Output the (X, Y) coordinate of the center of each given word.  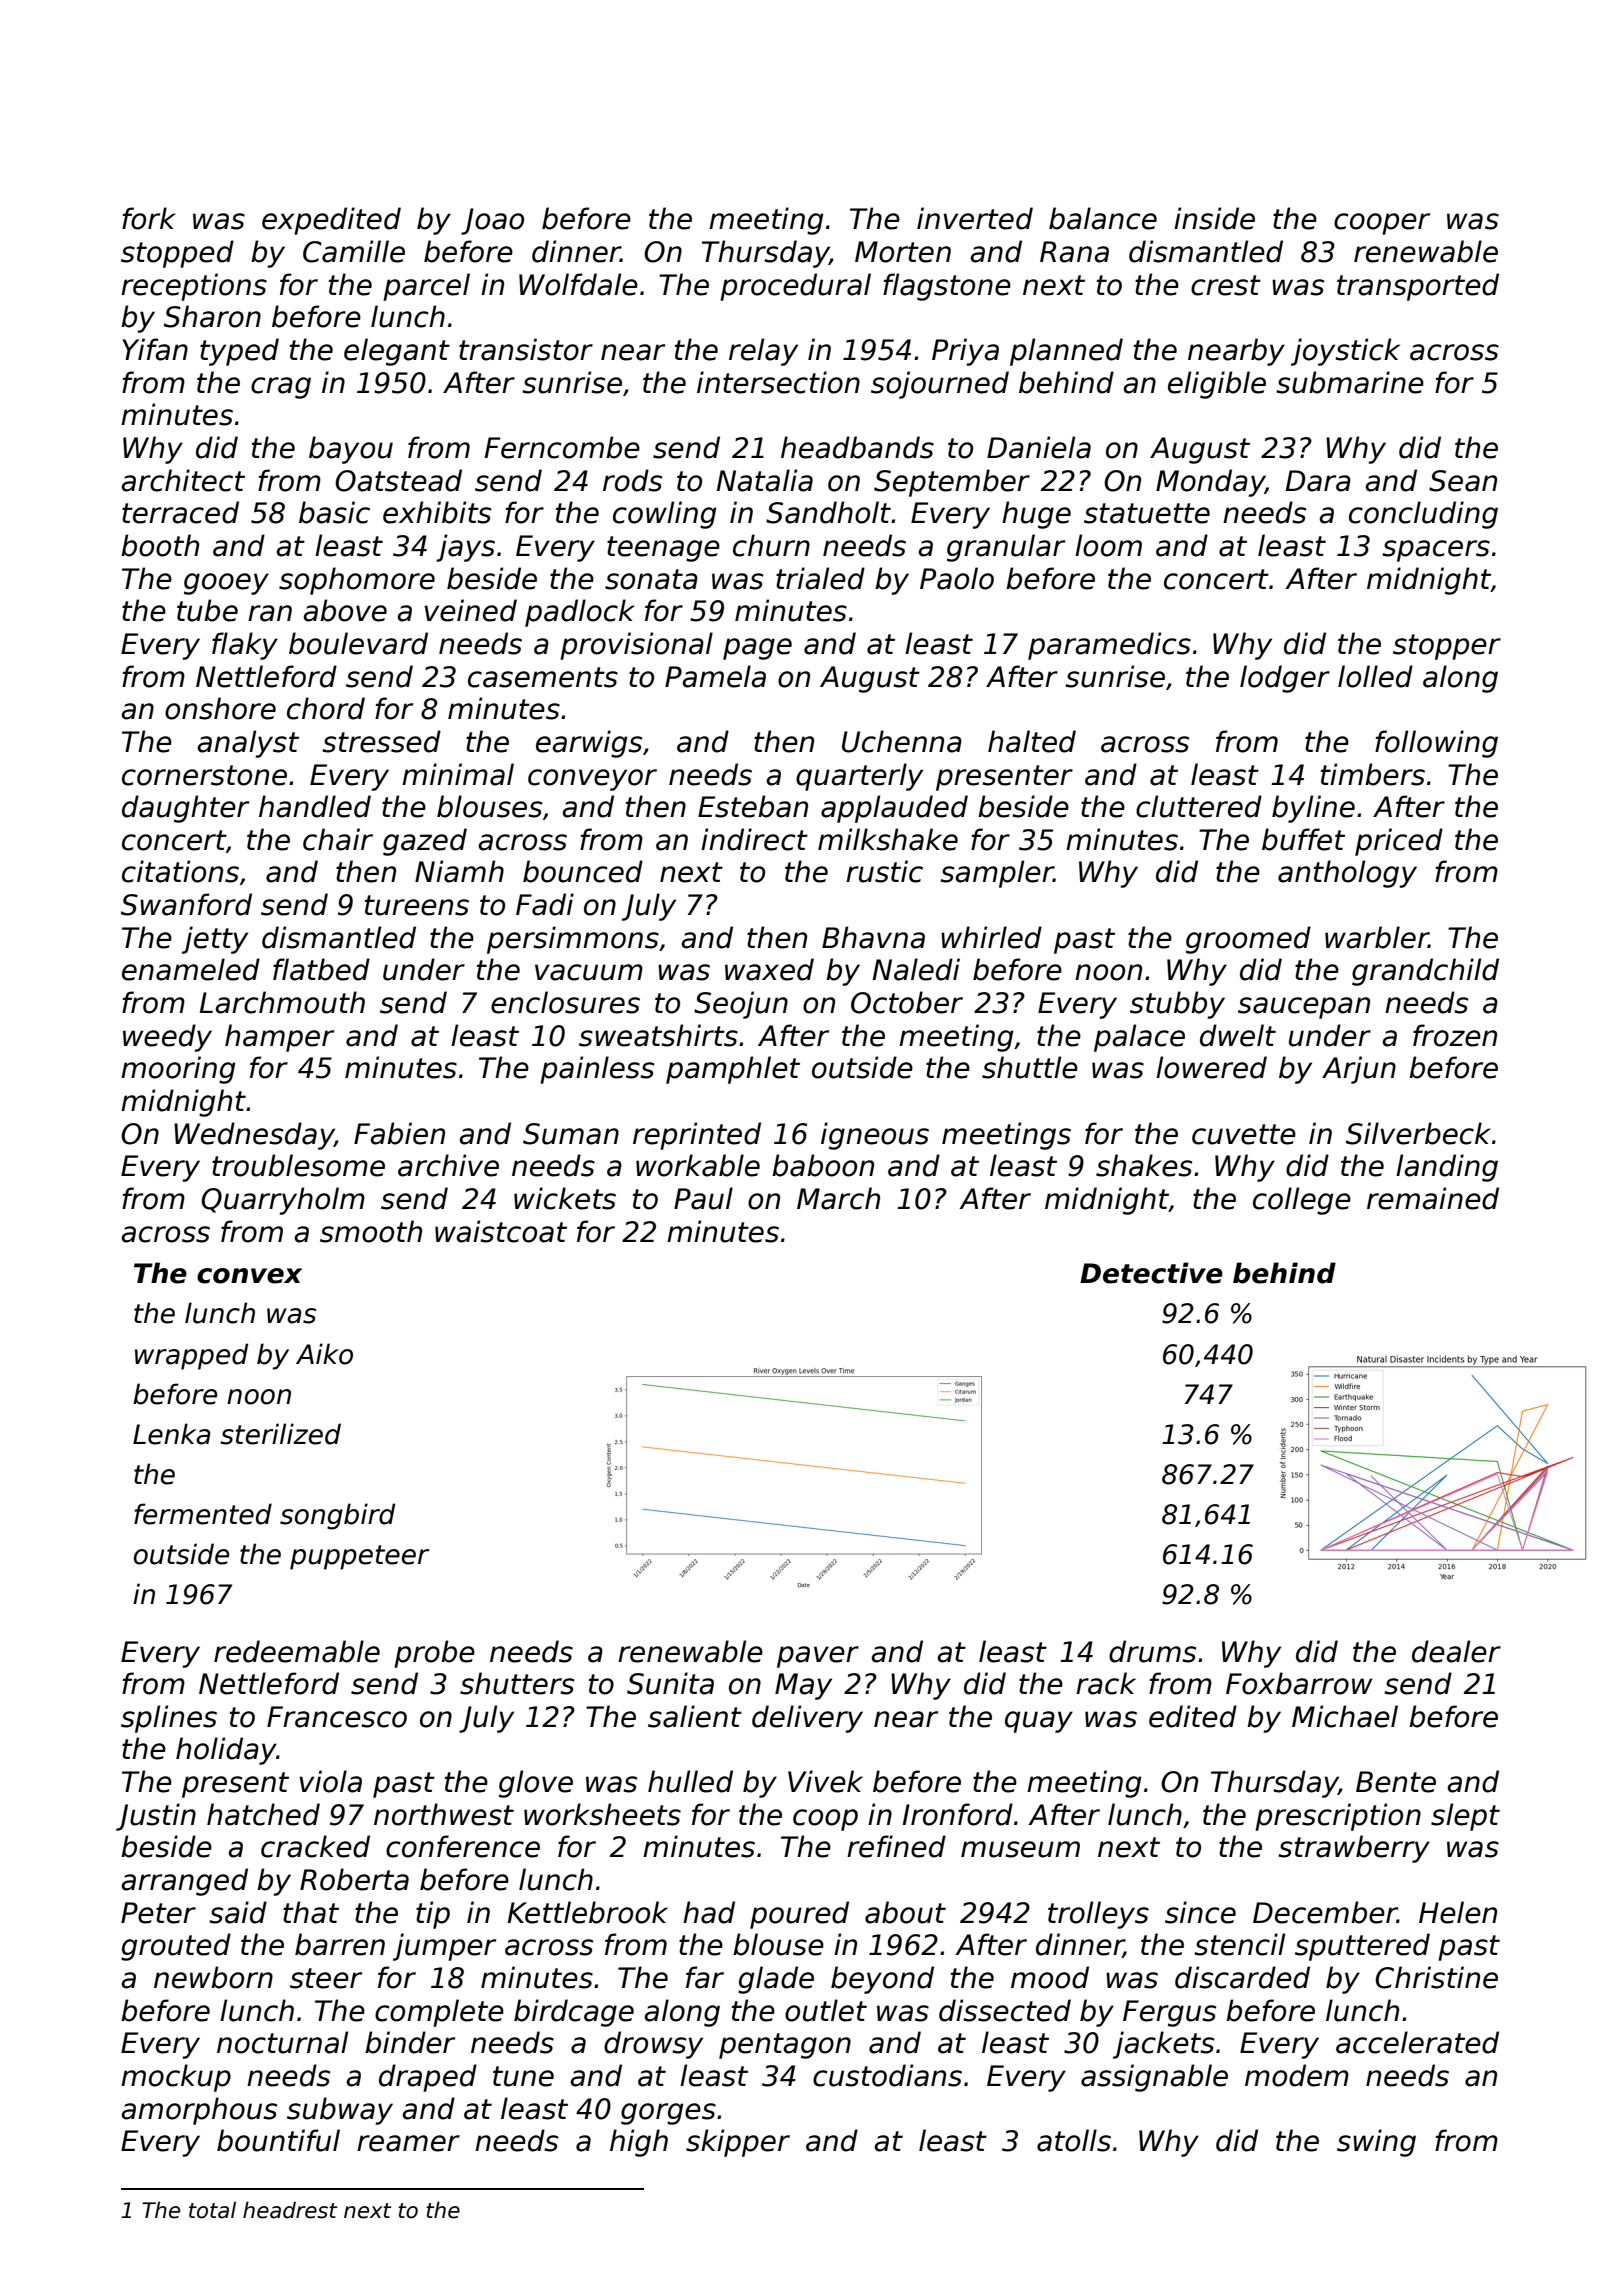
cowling (664, 515)
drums (1152, 1651)
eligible (1217, 385)
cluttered (1199, 806)
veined (470, 610)
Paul (703, 1198)
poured (799, 1915)
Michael (1345, 1716)
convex (249, 1276)
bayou (351, 450)
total (212, 2210)
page (757, 649)
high (639, 2143)
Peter (158, 1913)
